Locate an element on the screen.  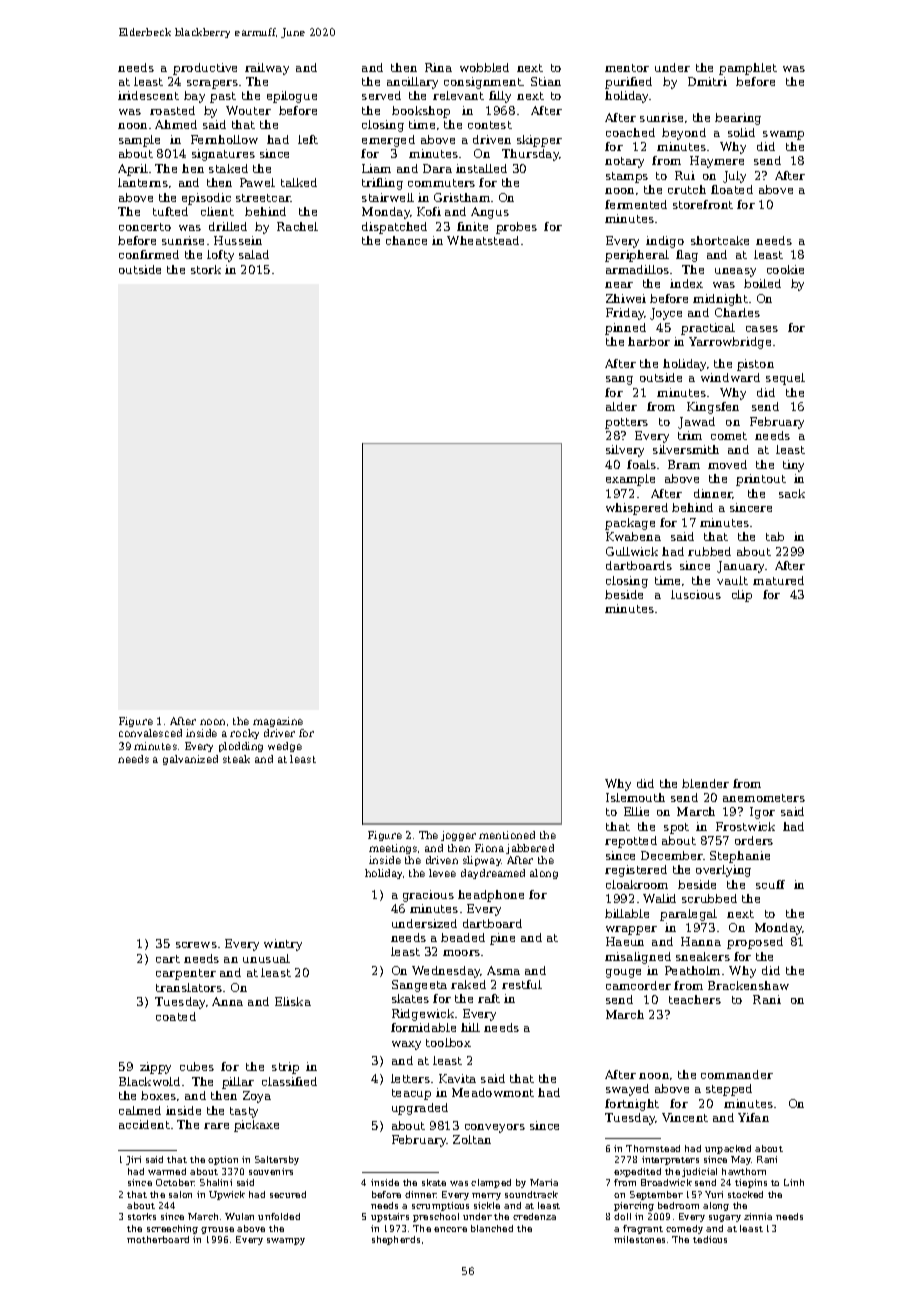
magazine is located at coordinates (278, 722).
